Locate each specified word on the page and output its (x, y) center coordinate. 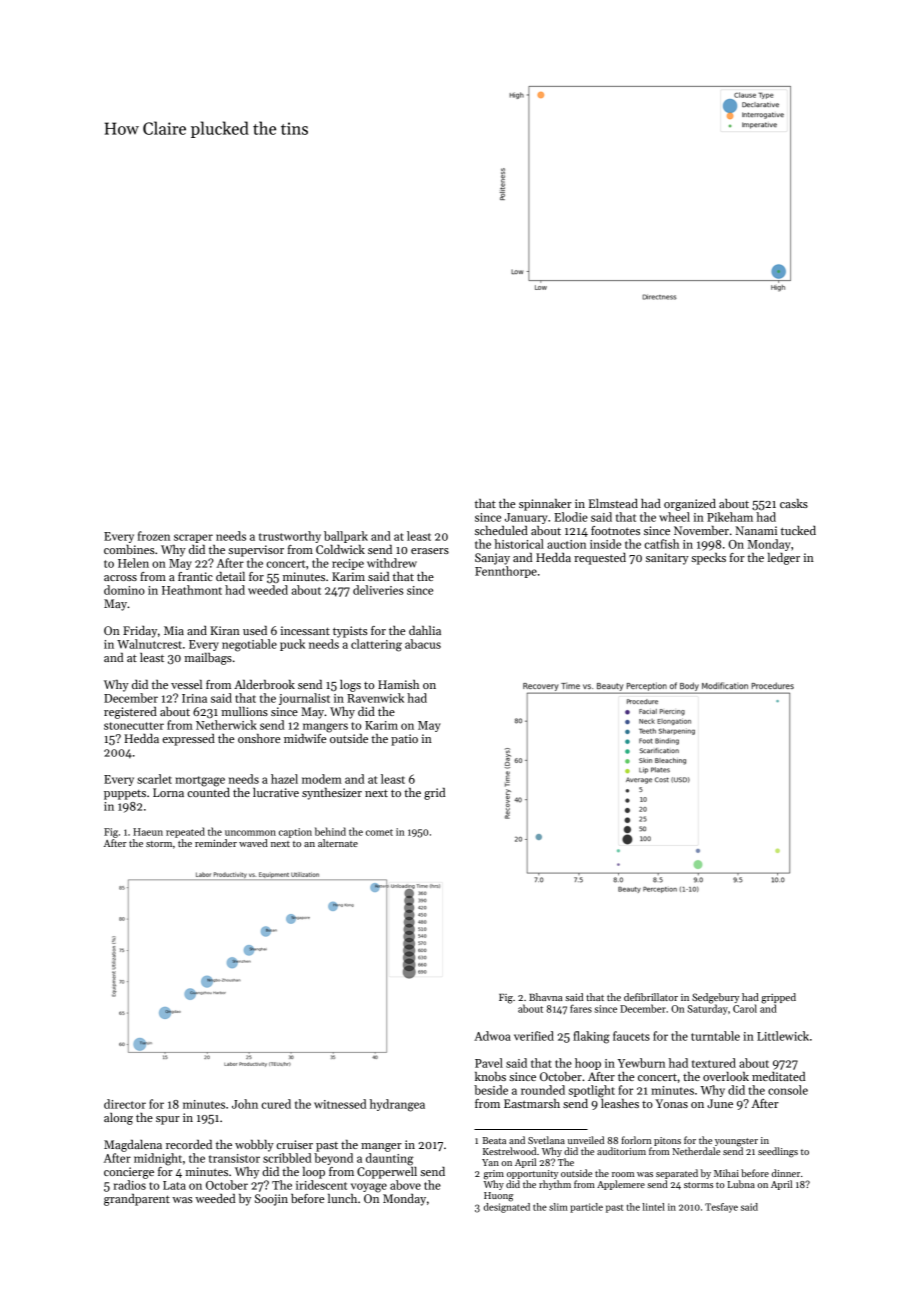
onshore (259, 738)
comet (379, 832)
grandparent (137, 1200)
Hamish (398, 684)
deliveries (378, 590)
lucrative (276, 792)
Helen (133, 563)
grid (434, 794)
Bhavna (546, 997)
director (125, 1104)
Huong (498, 1197)
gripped (778, 998)
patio (404, 740)
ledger (784, 559)
